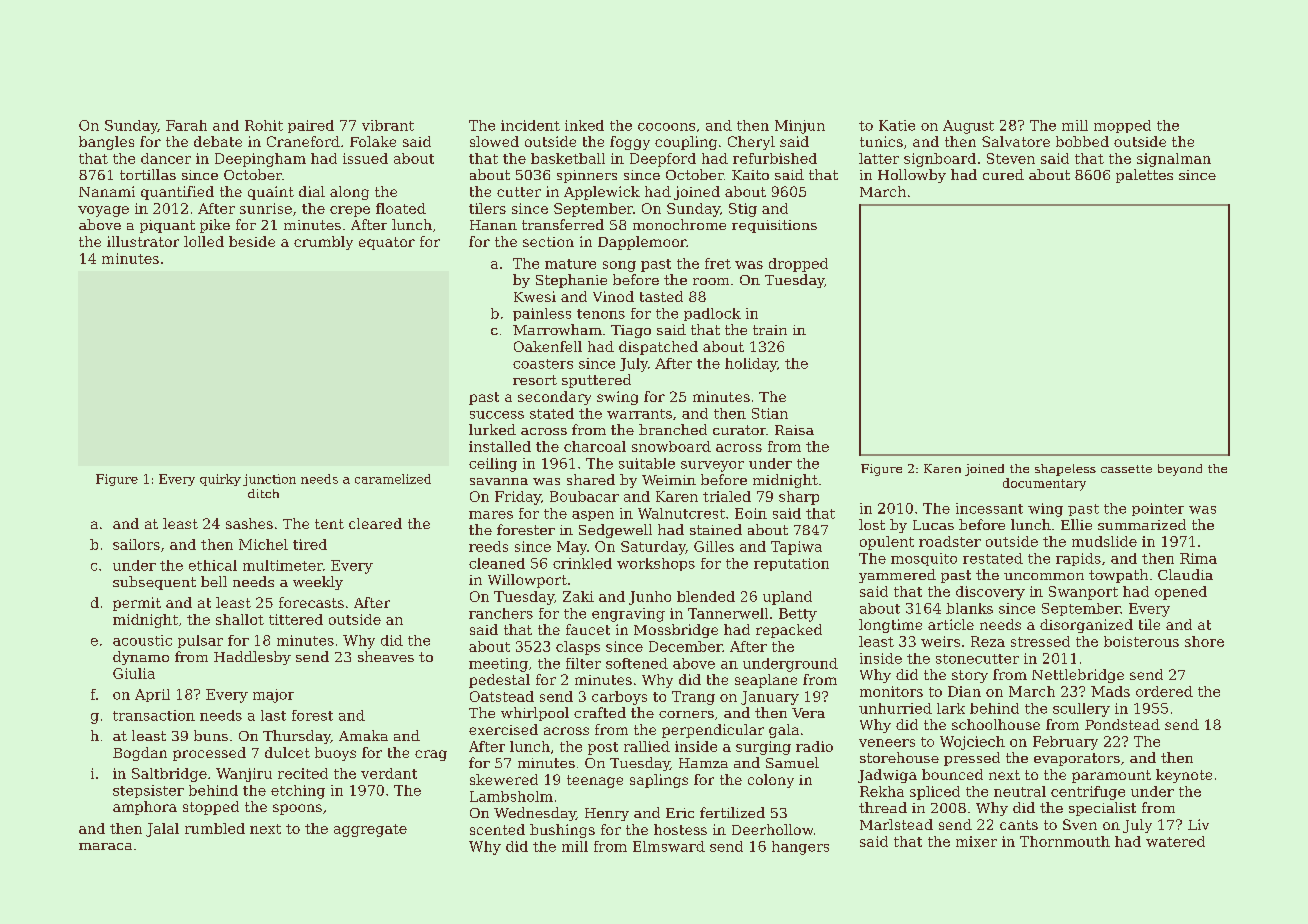 Image resolution: width=1308 pixels, height=924 pixels. I want to click on Elmsward, so click(669, 846).
